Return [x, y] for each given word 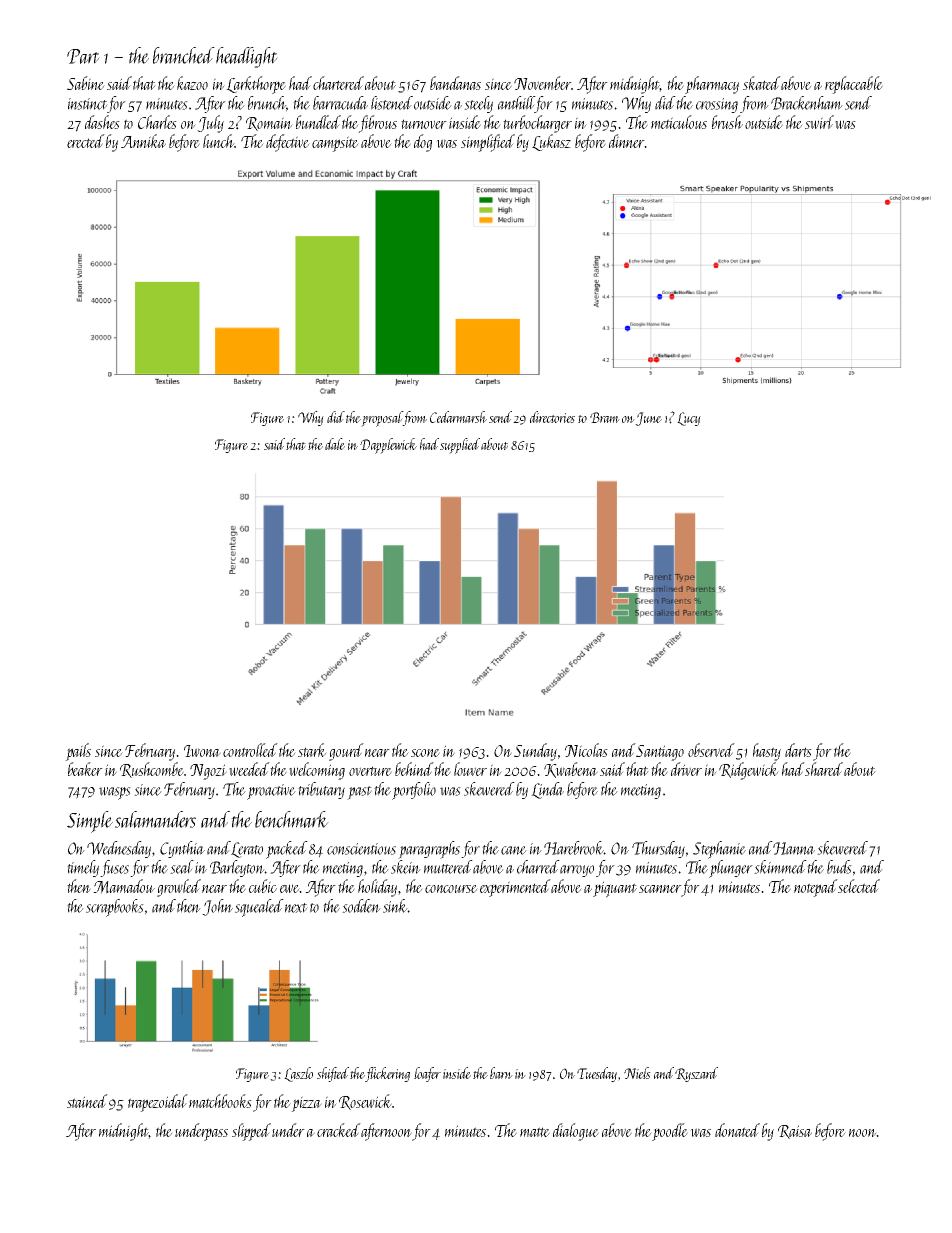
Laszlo [298, 1074]
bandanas [455, 83]
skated [762, 83]
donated [737, 1130]
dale [335, 444]
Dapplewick [388, 446]
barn [501, 1073]
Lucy [689, 419]
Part [83, 56]
